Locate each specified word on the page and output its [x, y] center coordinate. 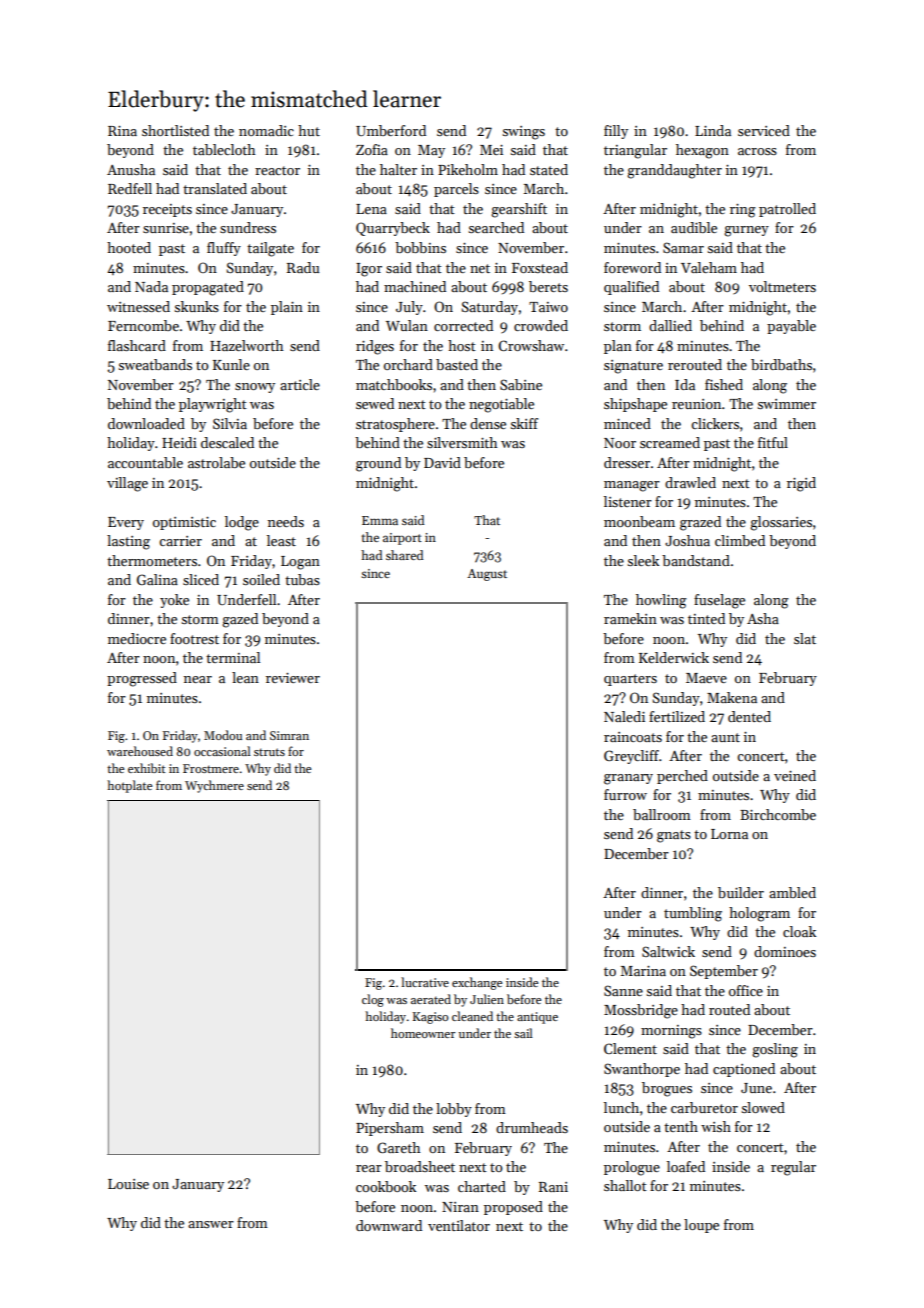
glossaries [781, 523]
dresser [627, 462]
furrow [625, 794]
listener [628, 501]
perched [682, 777]
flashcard [137, 345]
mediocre [137, 638]
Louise [128, 1184]
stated [549, 169]
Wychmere [214, 786]
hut [309, 130]
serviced [764, 130]
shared [404, 555]
